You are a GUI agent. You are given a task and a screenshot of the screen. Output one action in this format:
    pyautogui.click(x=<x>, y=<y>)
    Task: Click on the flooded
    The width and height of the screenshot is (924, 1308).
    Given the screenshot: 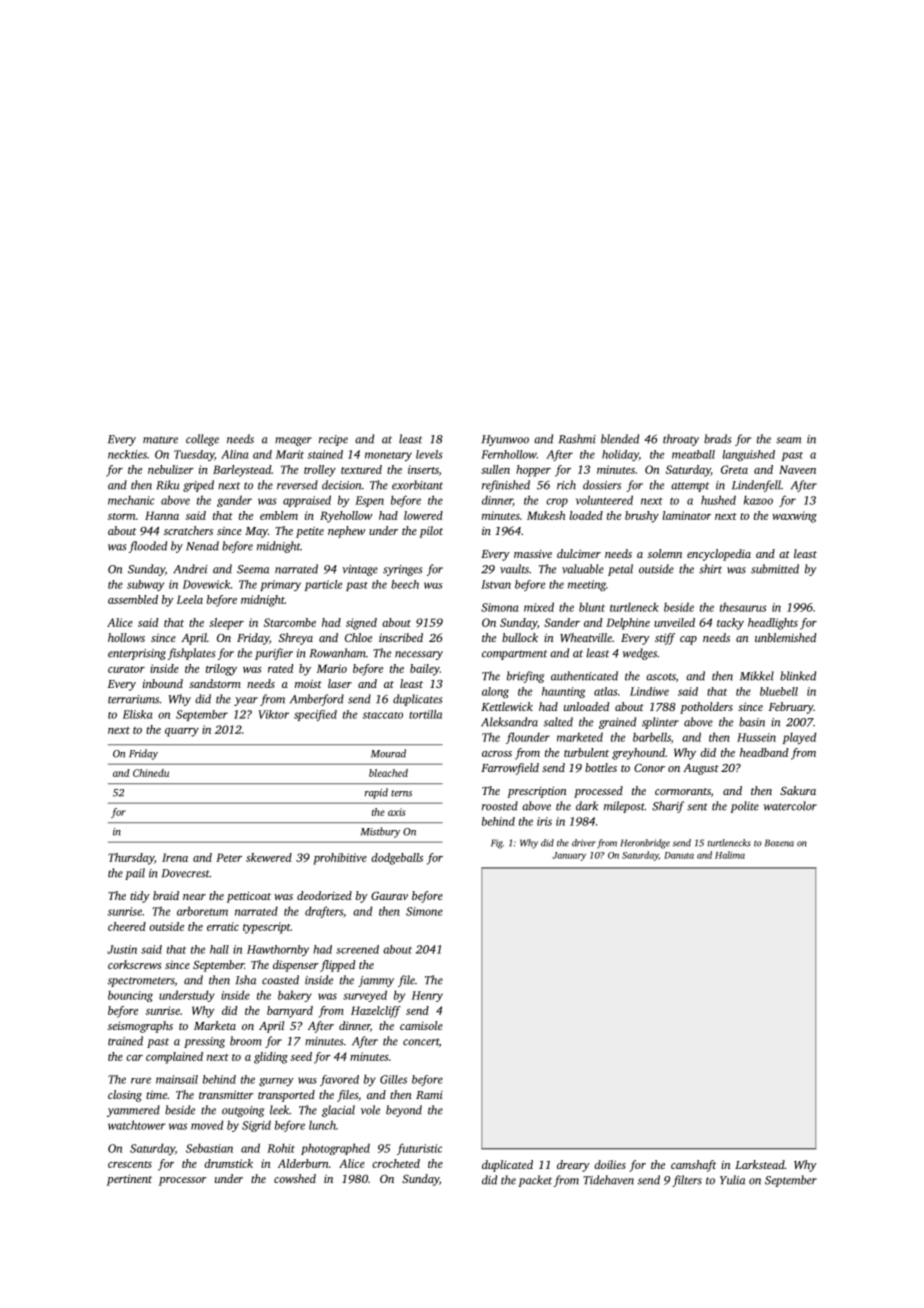 What is the action you would take?
    pyautogui.click(x=148, y=547)
